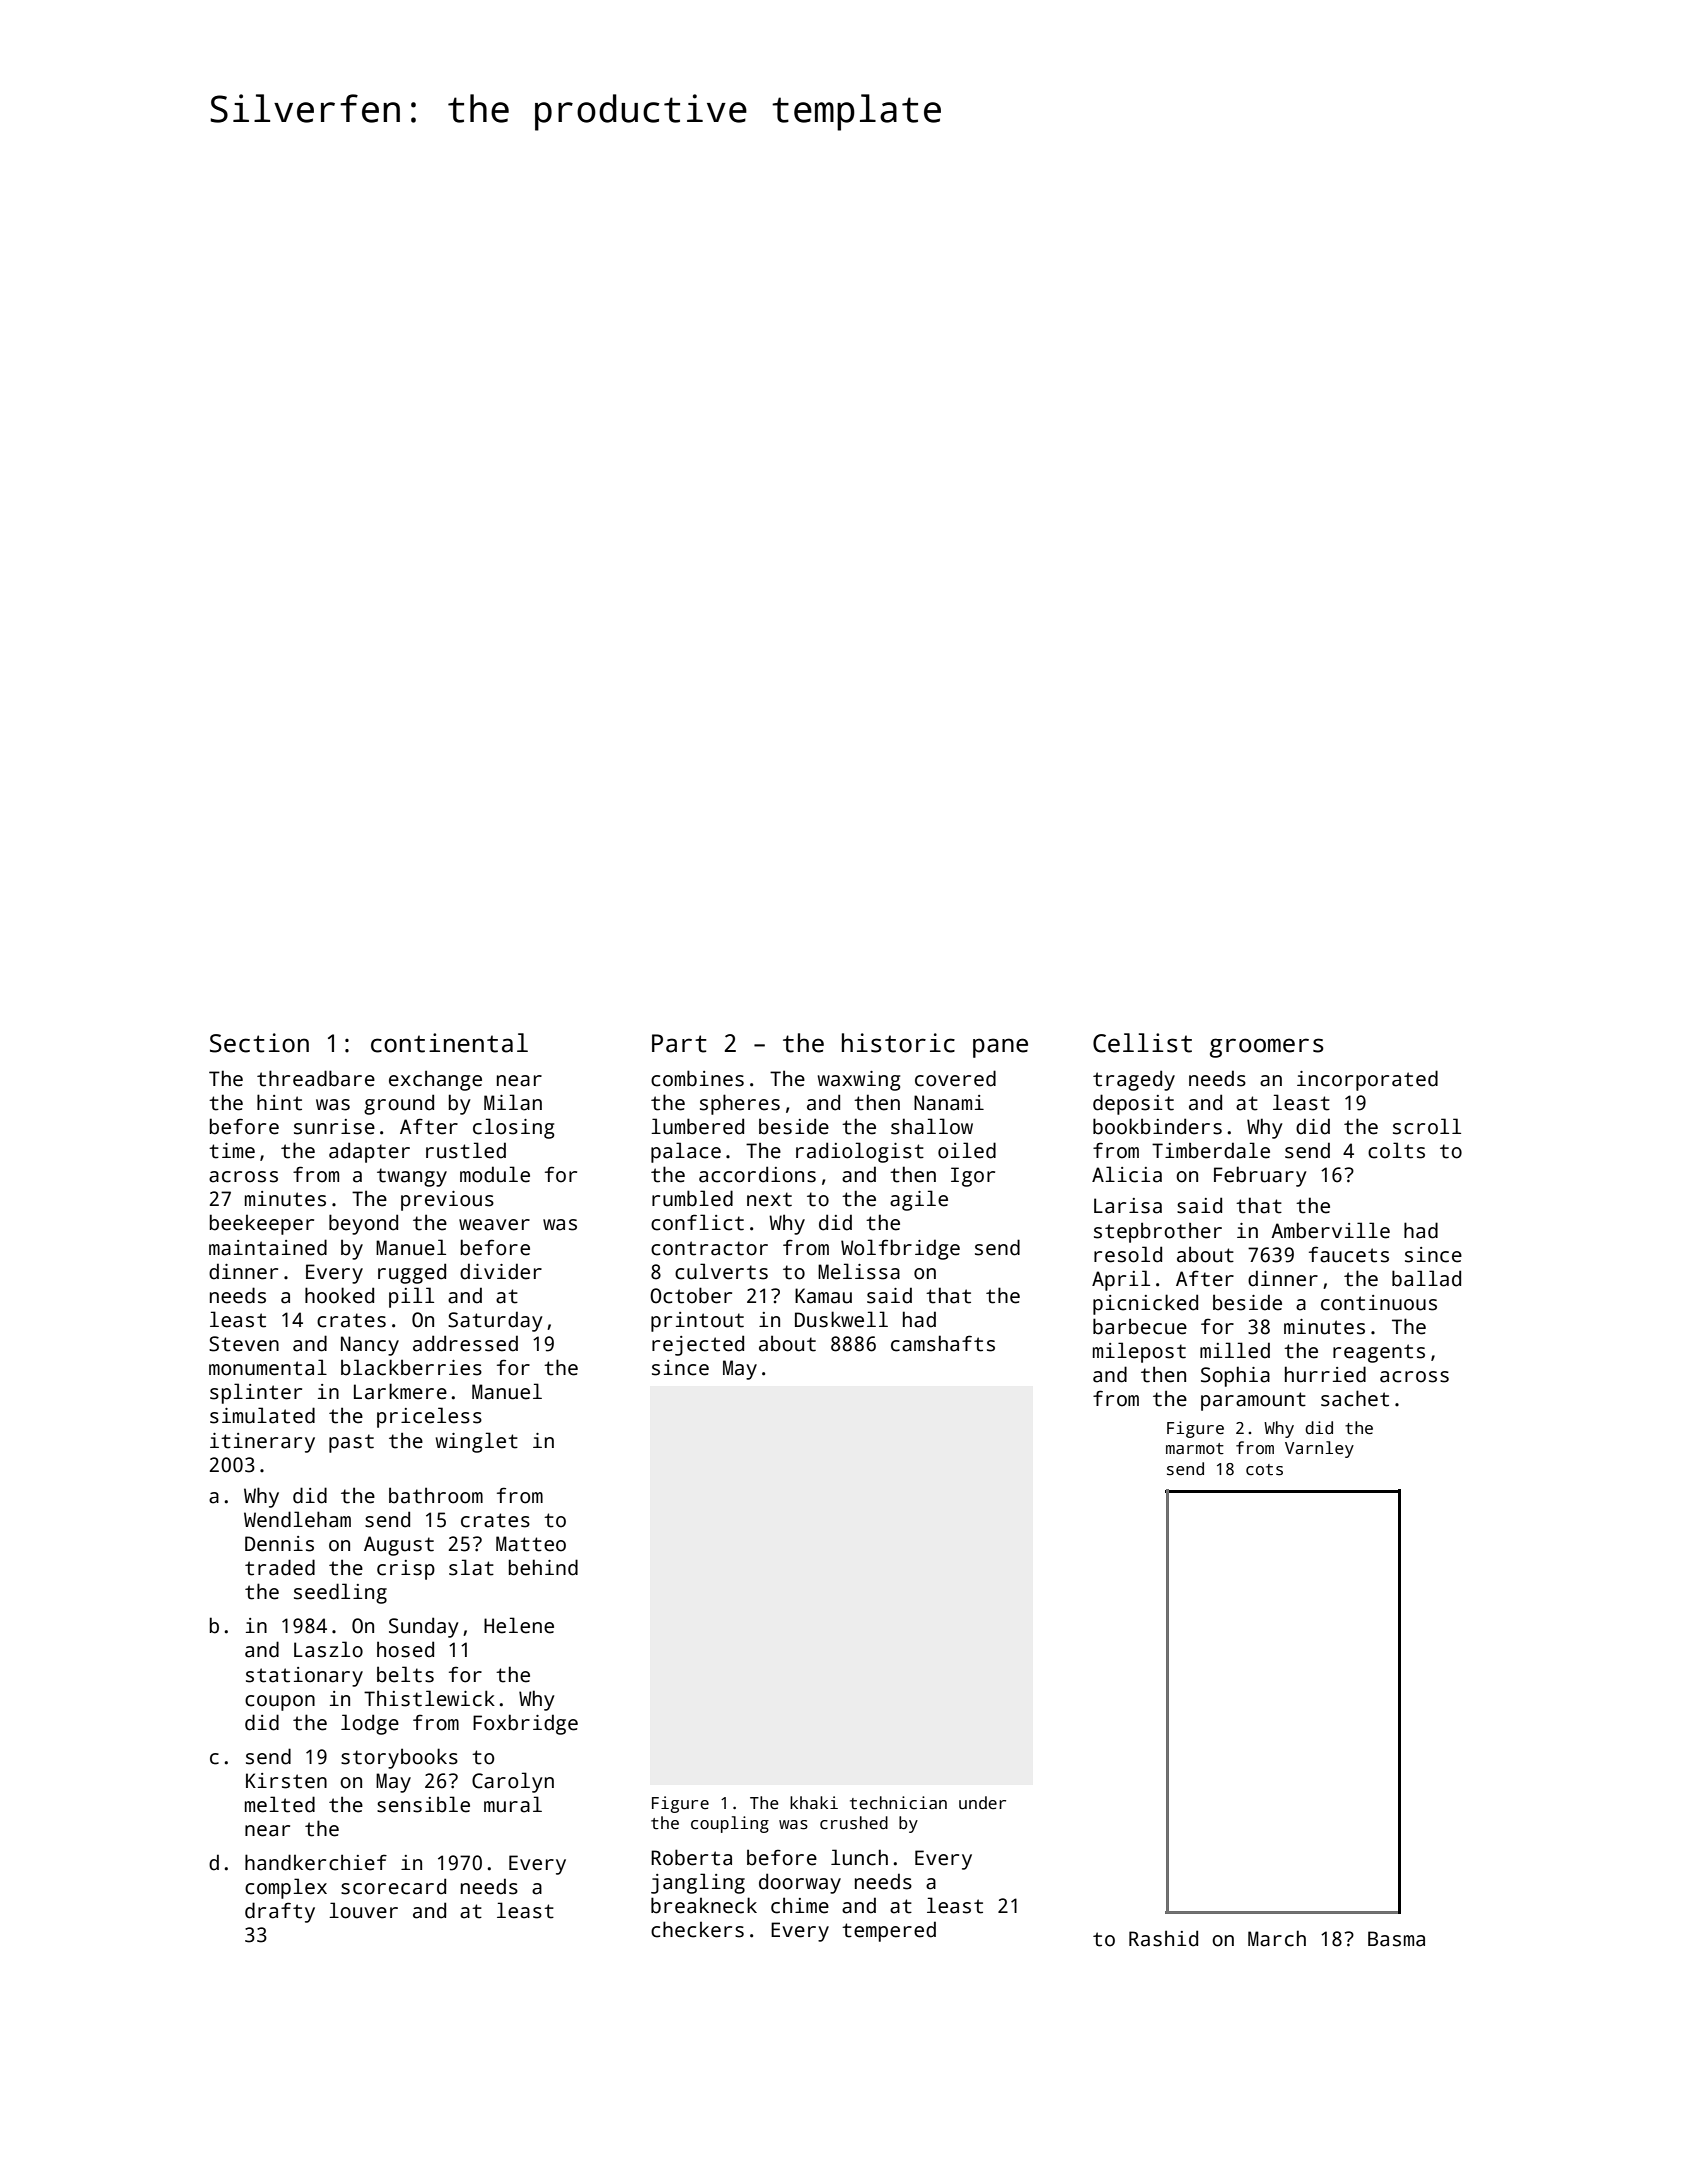 This page has width=1683, height=2178. Describe the element at coordinates (429, 1417) in the page. I see `priceless` at that location.
